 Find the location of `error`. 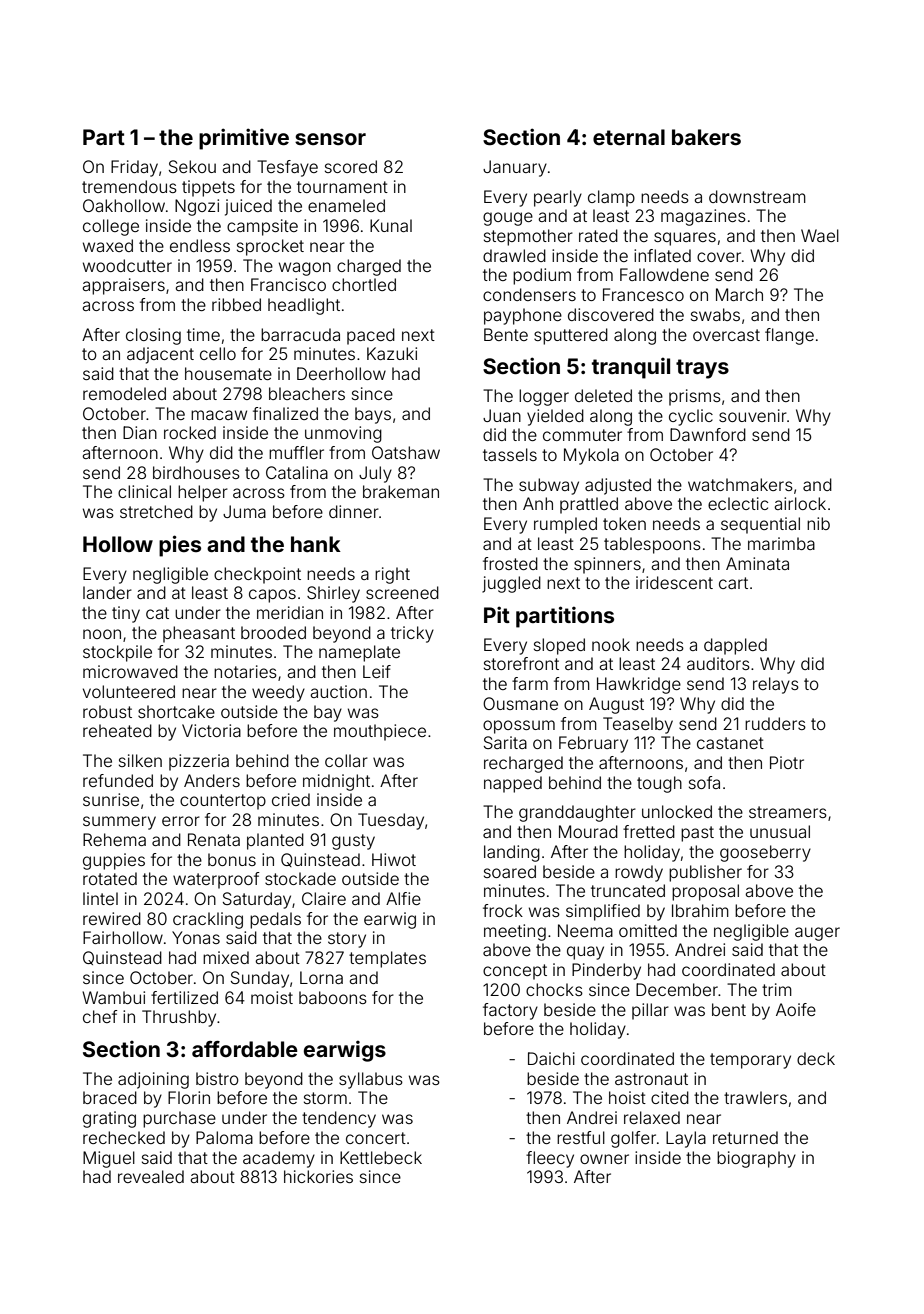

error is located at coordinates (181, 821).
